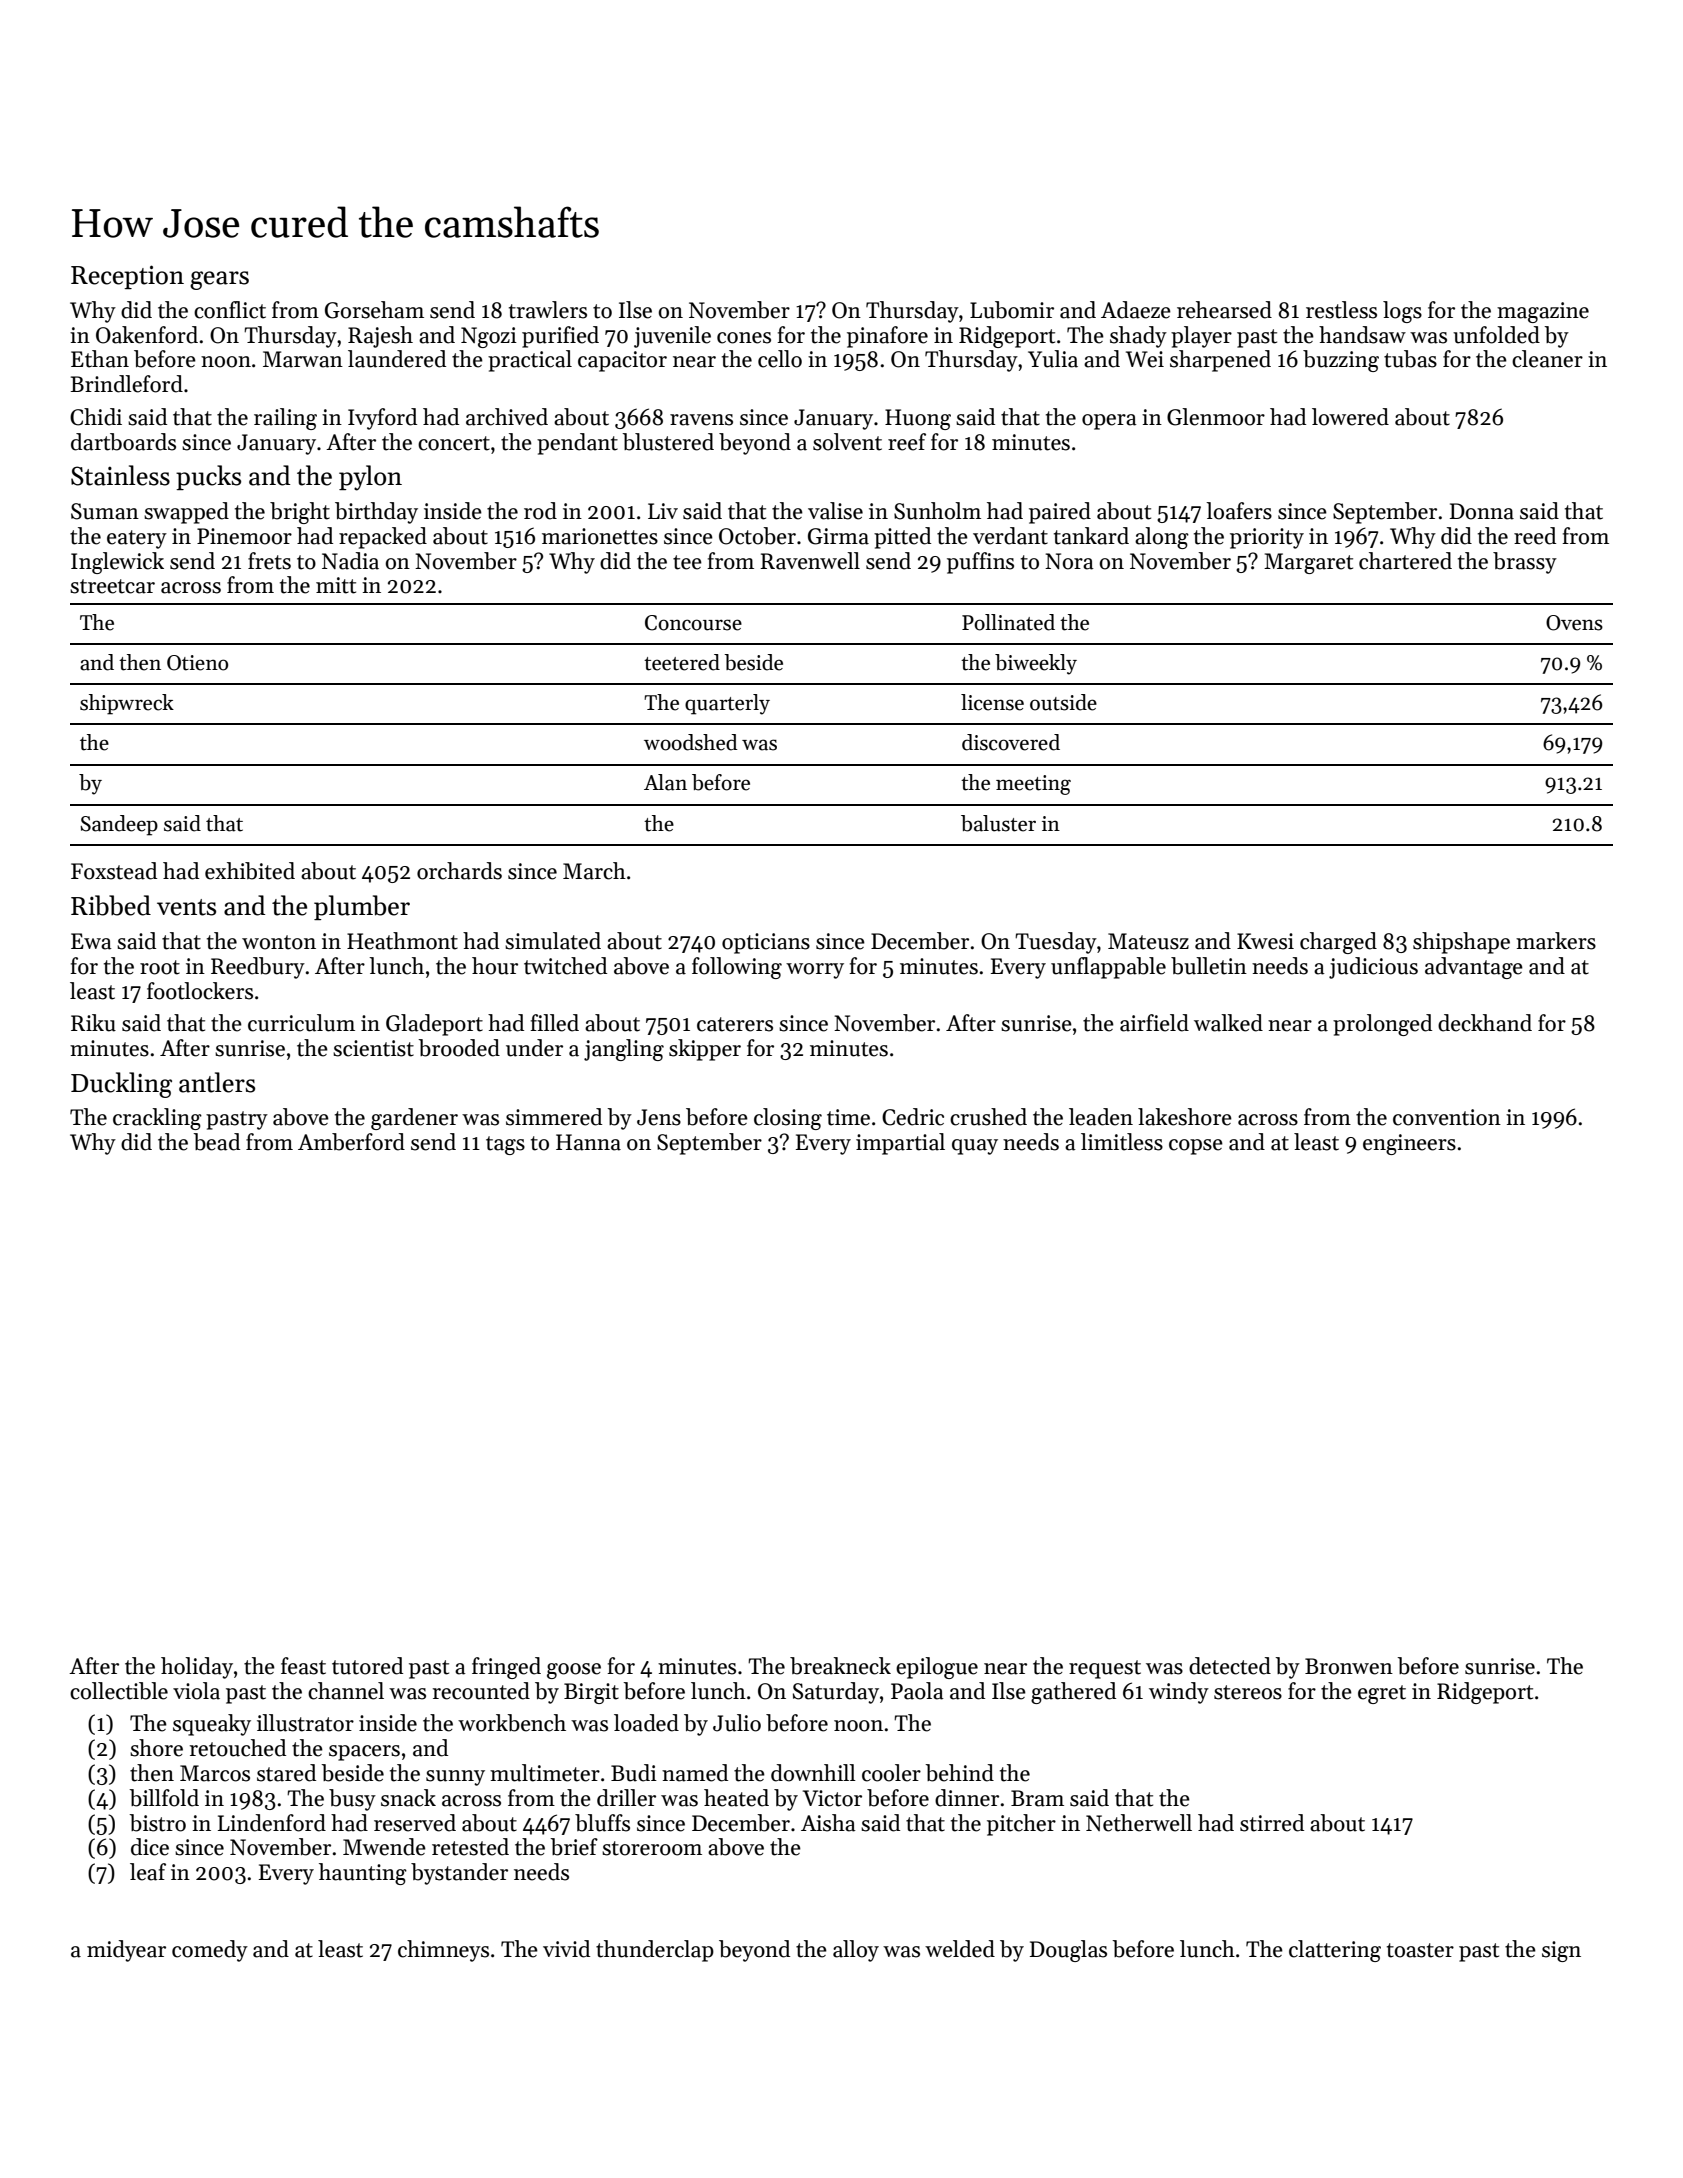  I want to click on named, so click(695, 1773).
